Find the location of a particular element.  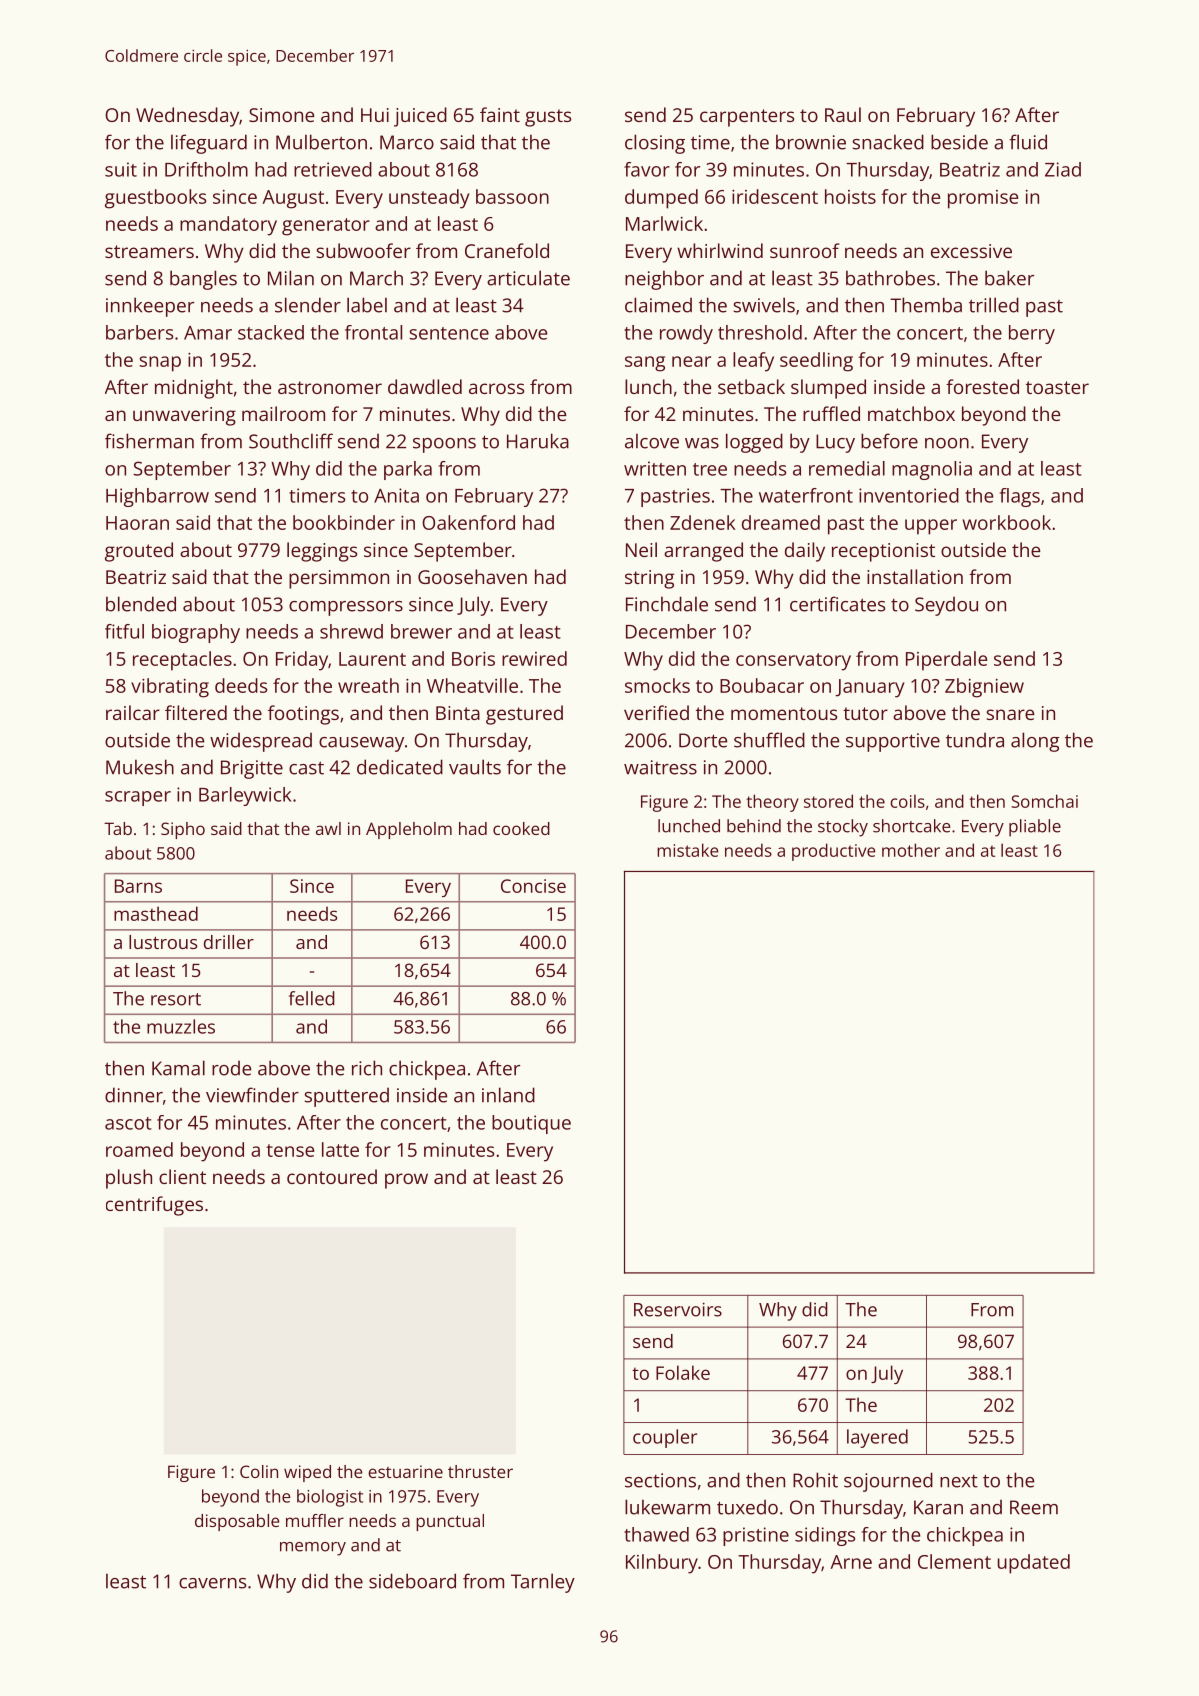

caverns is located at coordinates (212, 1583).
